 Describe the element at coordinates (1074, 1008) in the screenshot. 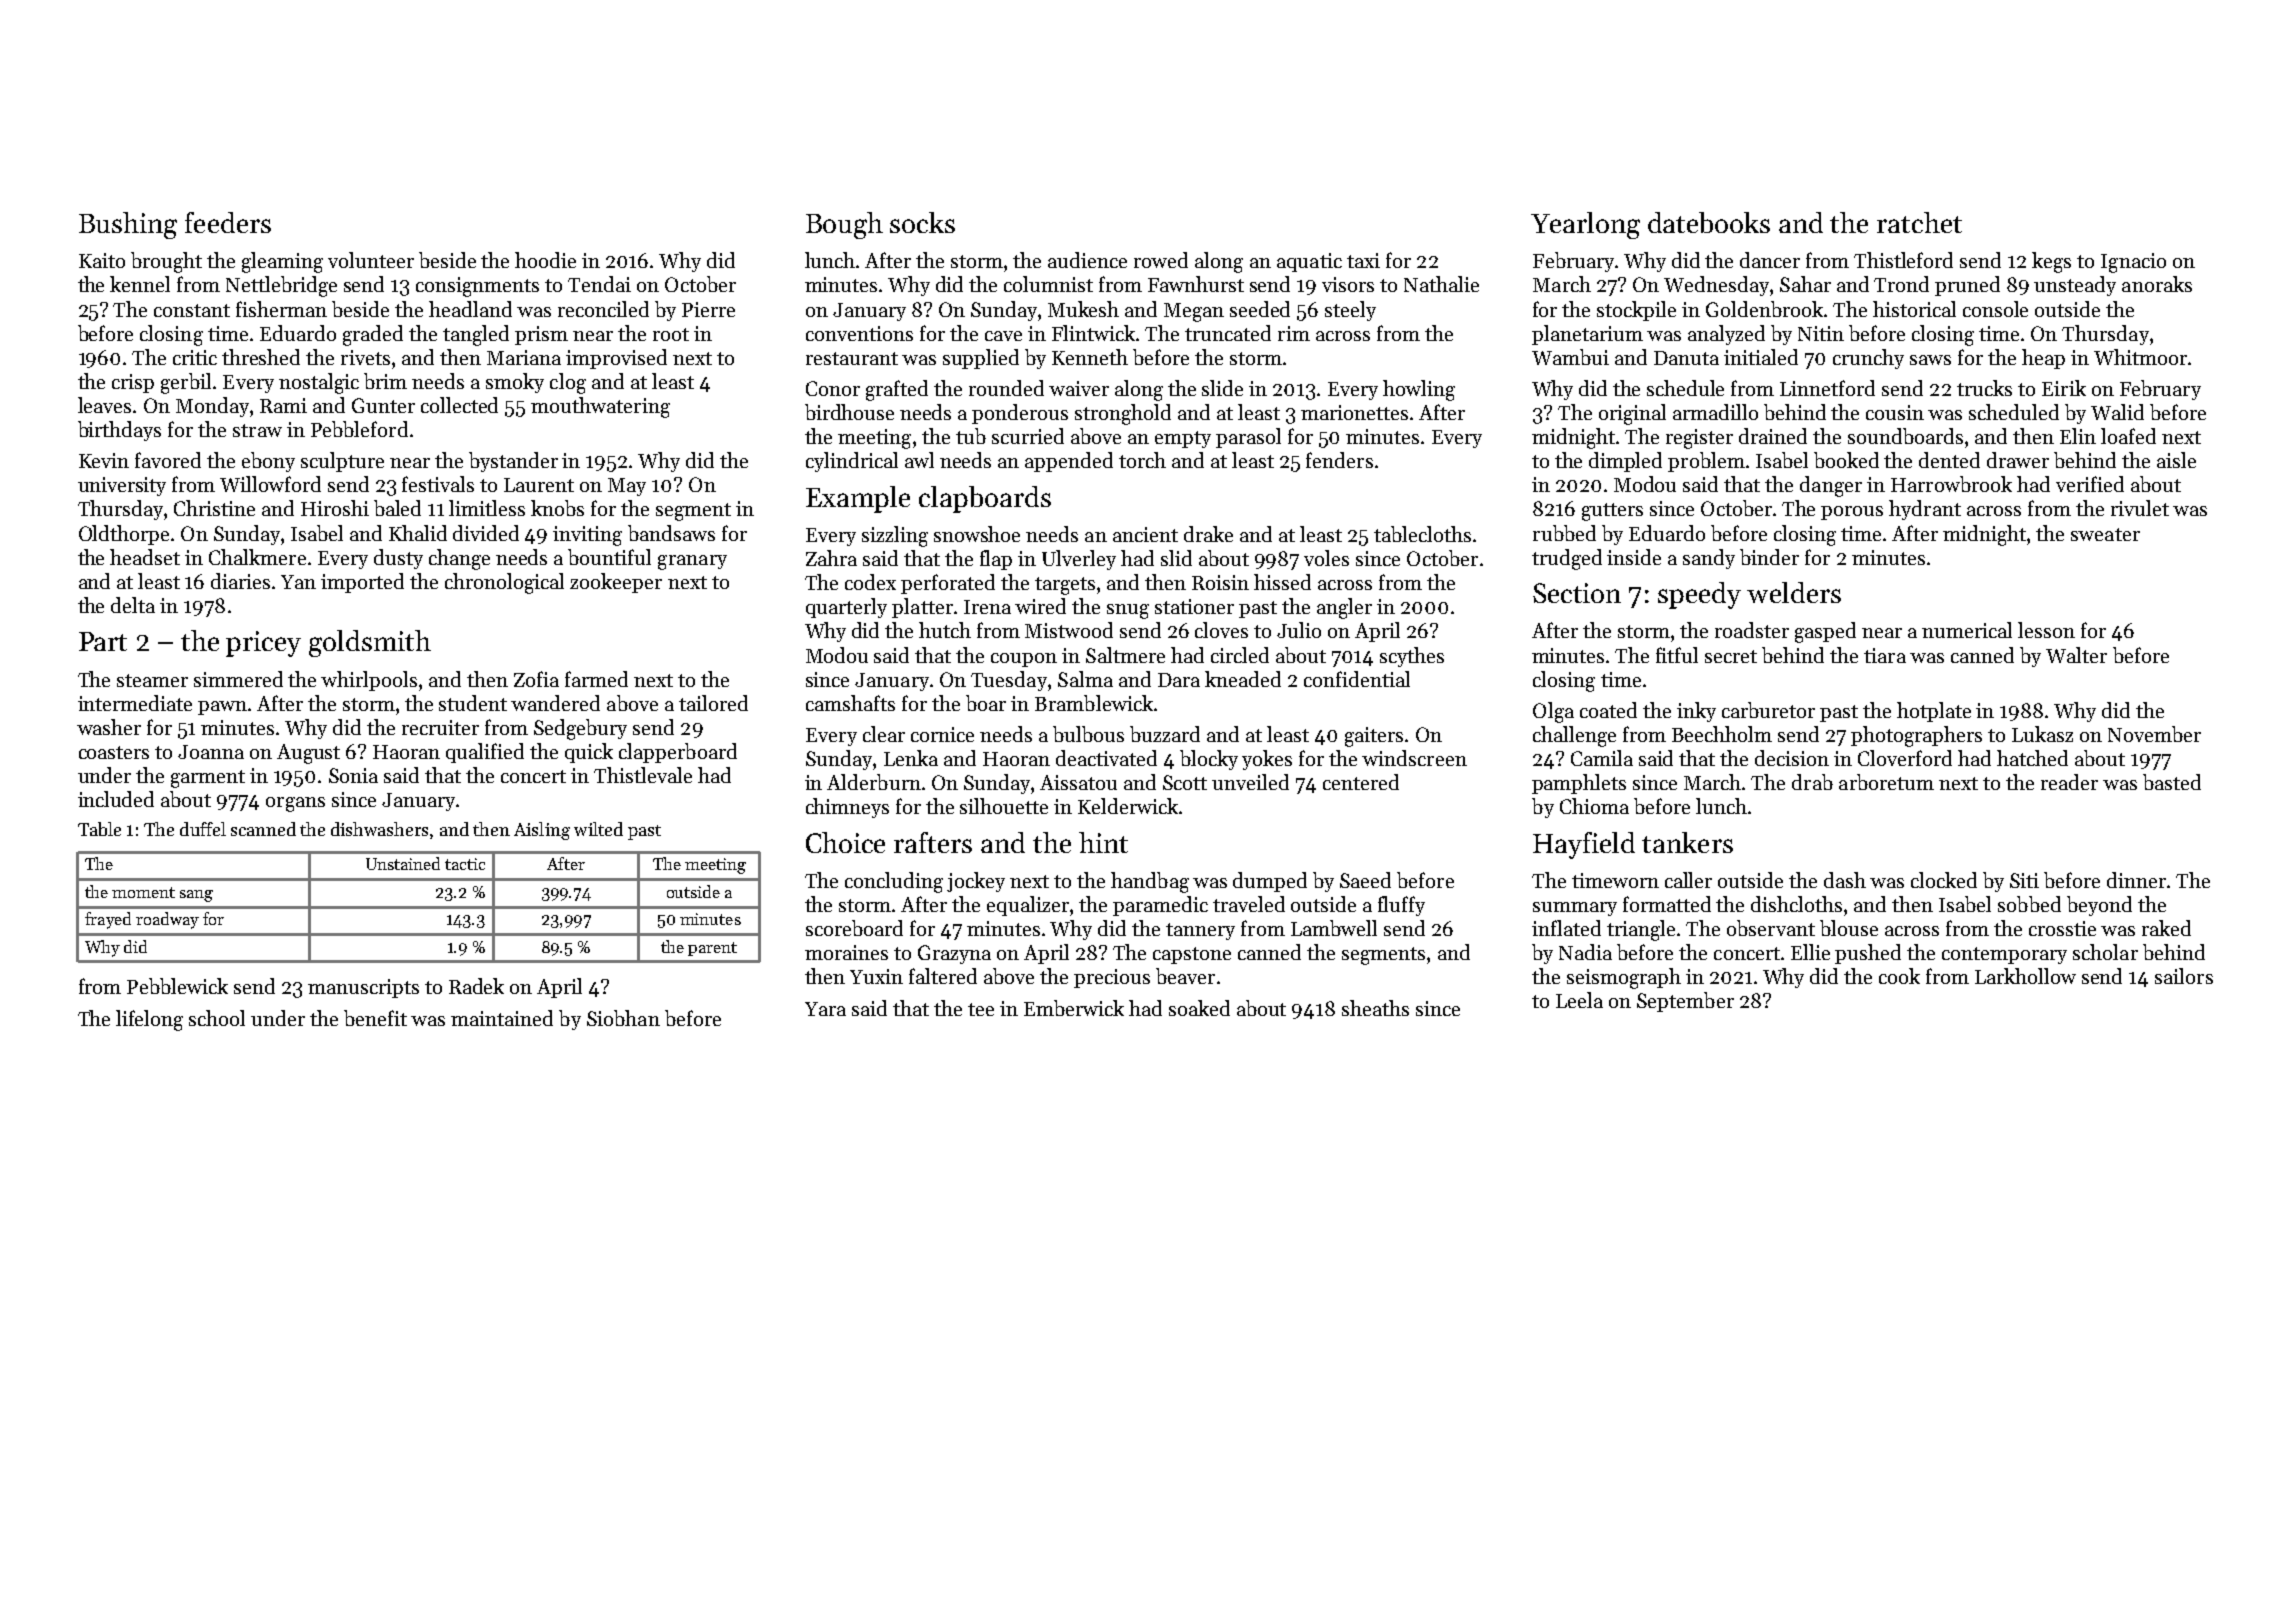

I see `Emberwick` at that location.
